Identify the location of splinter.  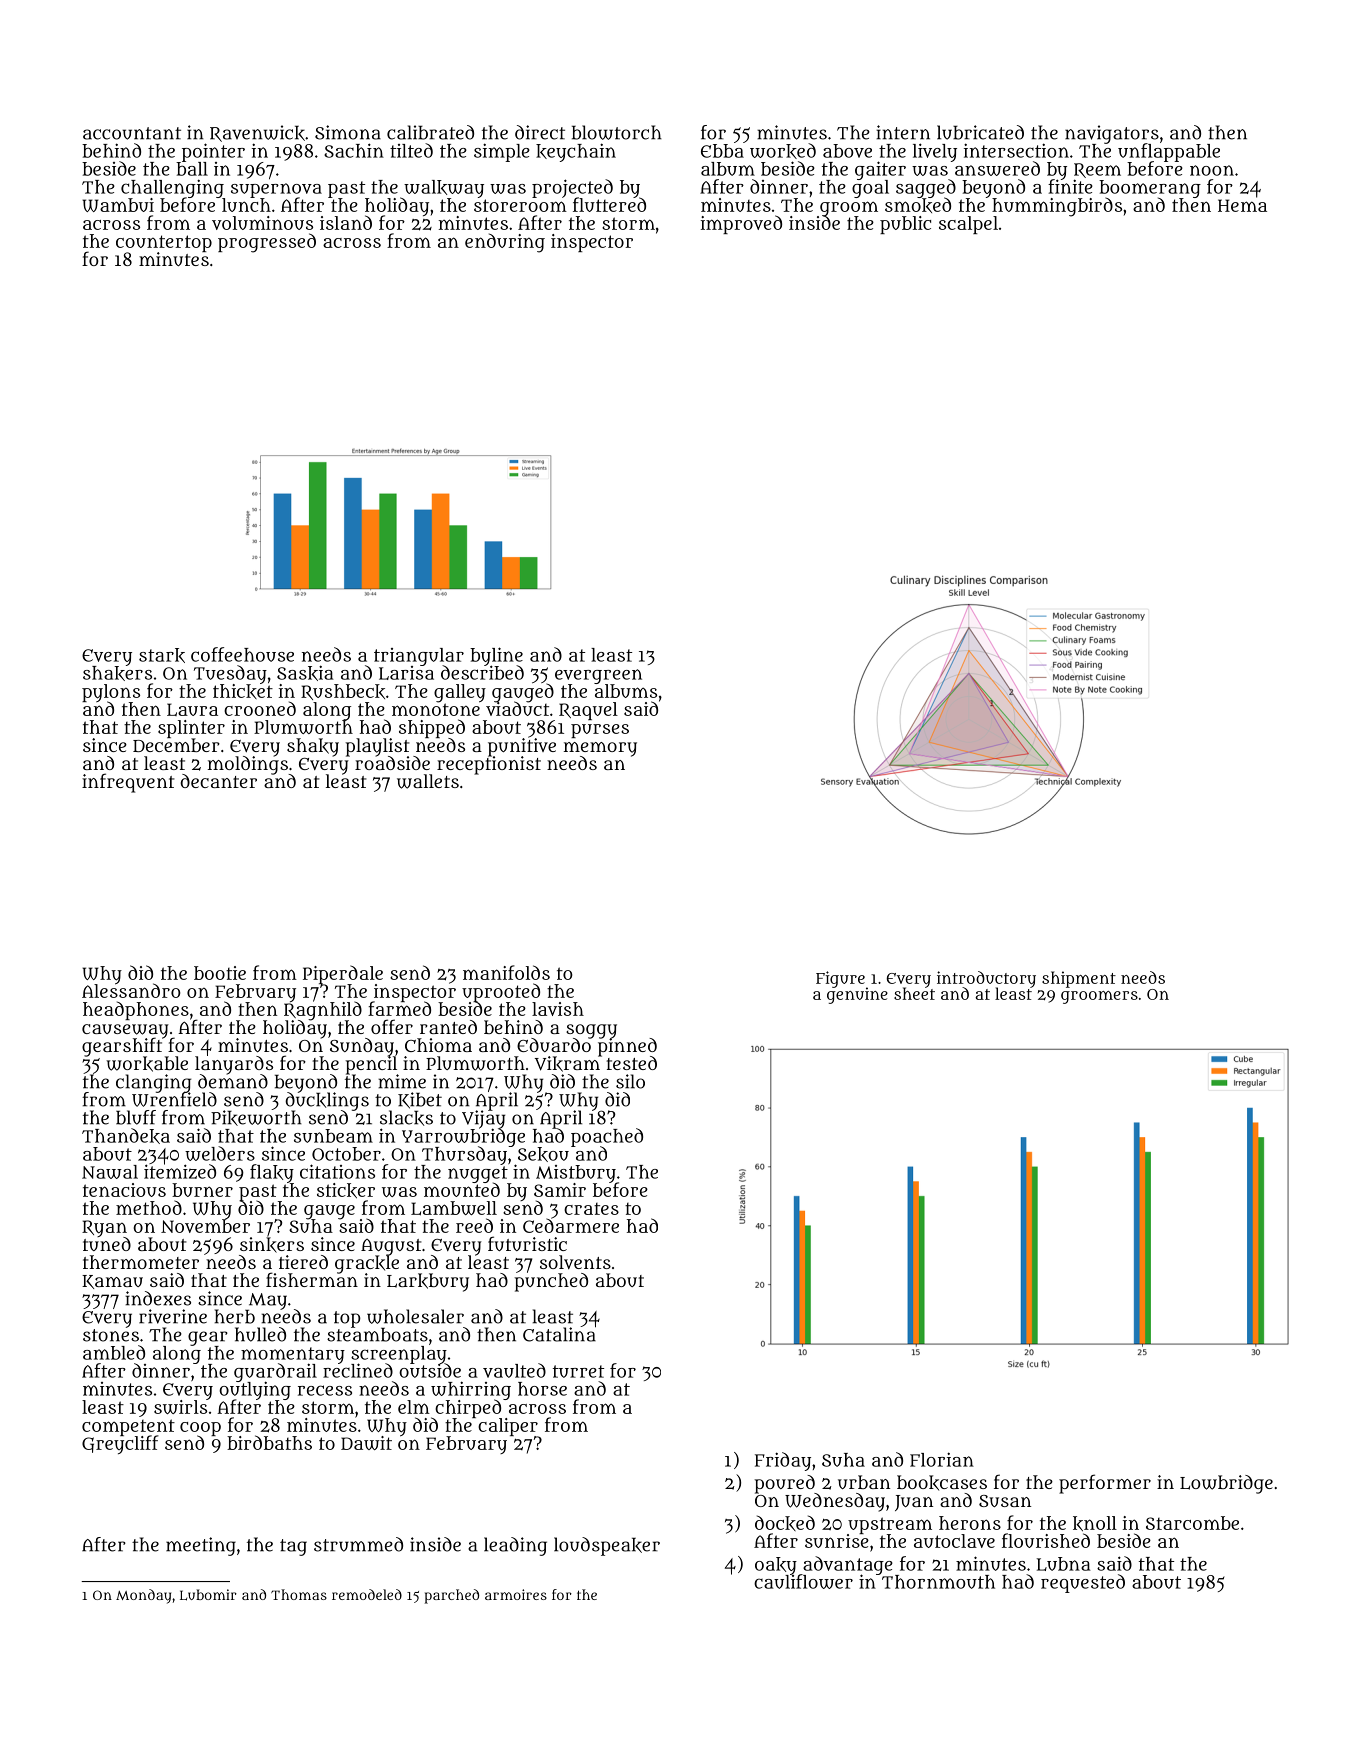
(191, 729).
